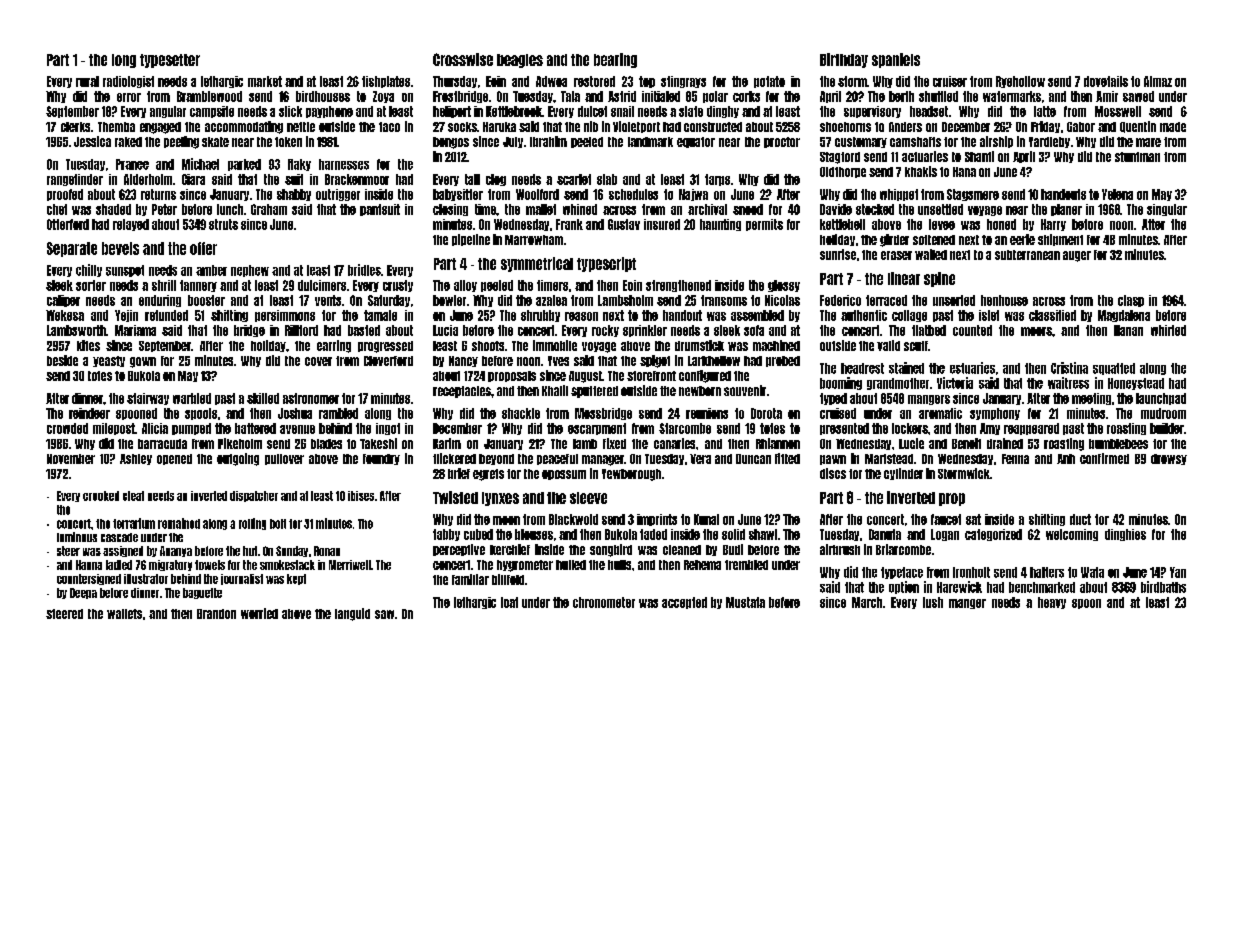 Image resolution: width=1233 pixels, height=952 pixels. What do you see at coordinates (170, 61) in the screenshot?
I see `typesetter` at bounding box center [170, 61].
